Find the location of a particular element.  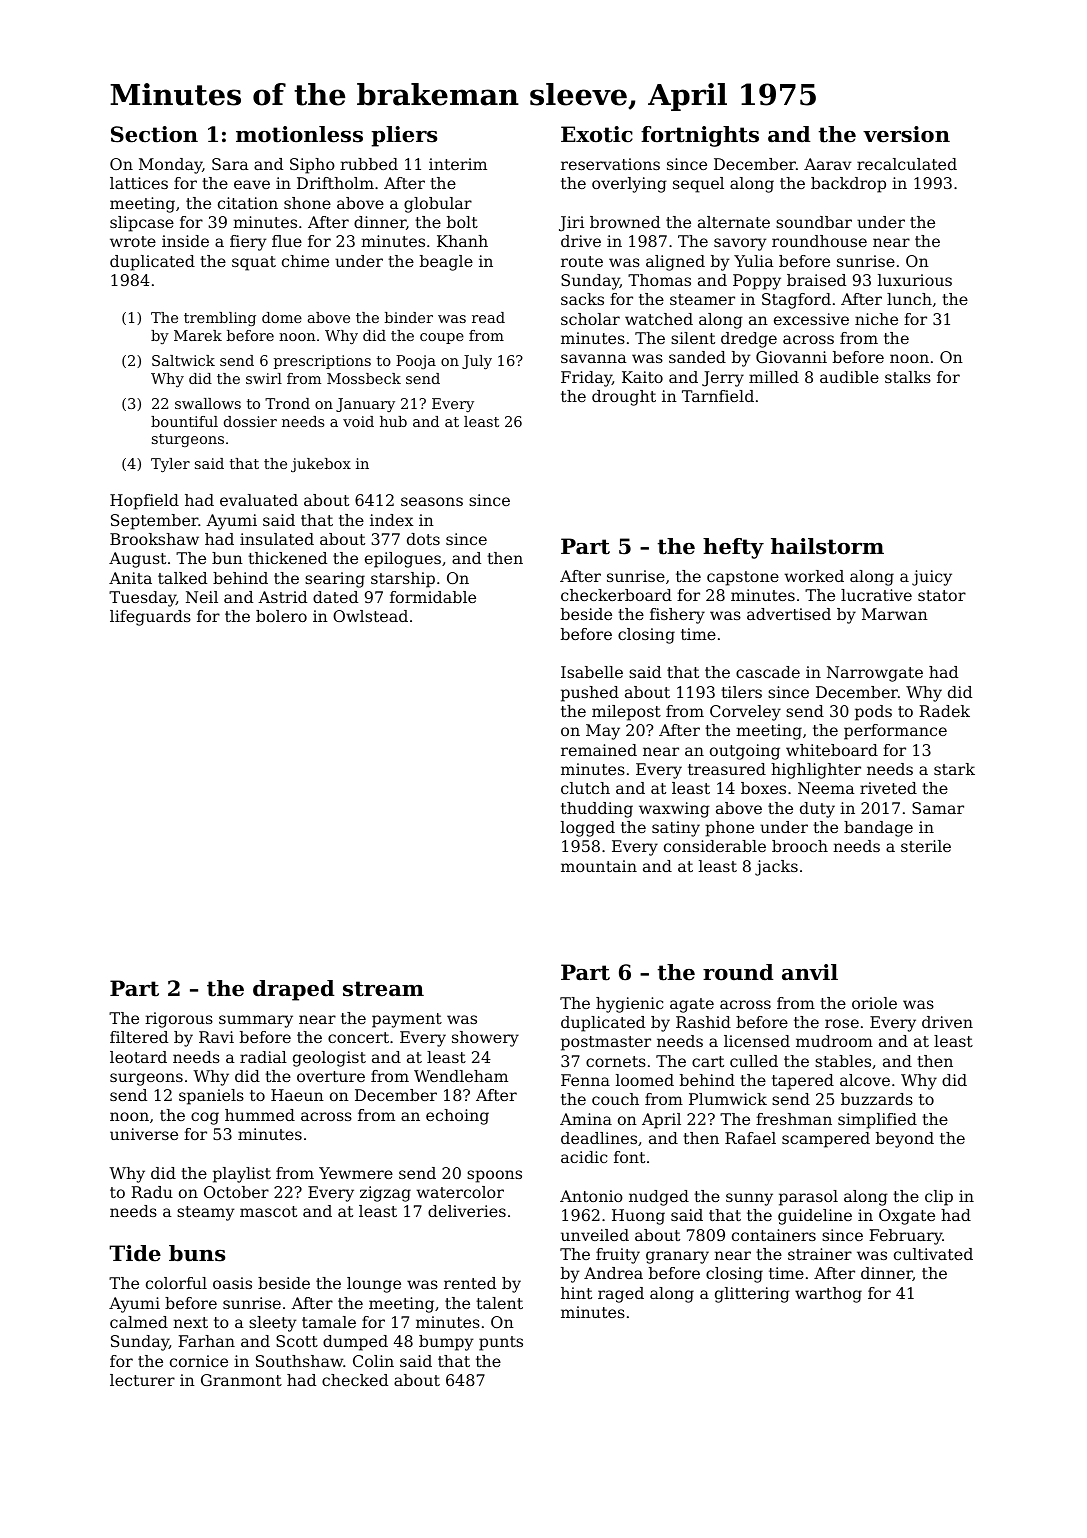

Tarnfield is located at coordinates (718, 396).
